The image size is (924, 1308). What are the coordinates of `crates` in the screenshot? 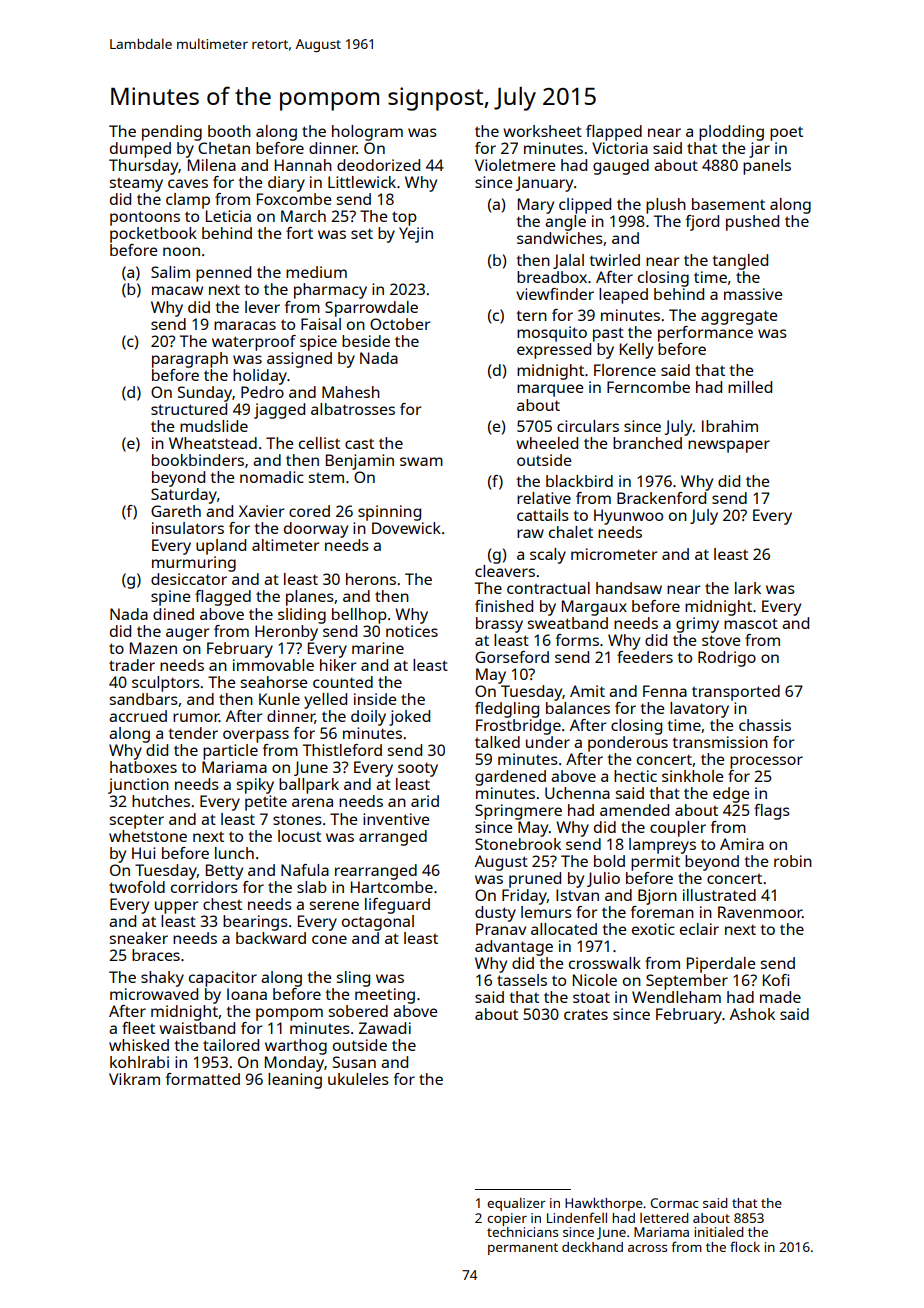 It's located at (586, 1014).
